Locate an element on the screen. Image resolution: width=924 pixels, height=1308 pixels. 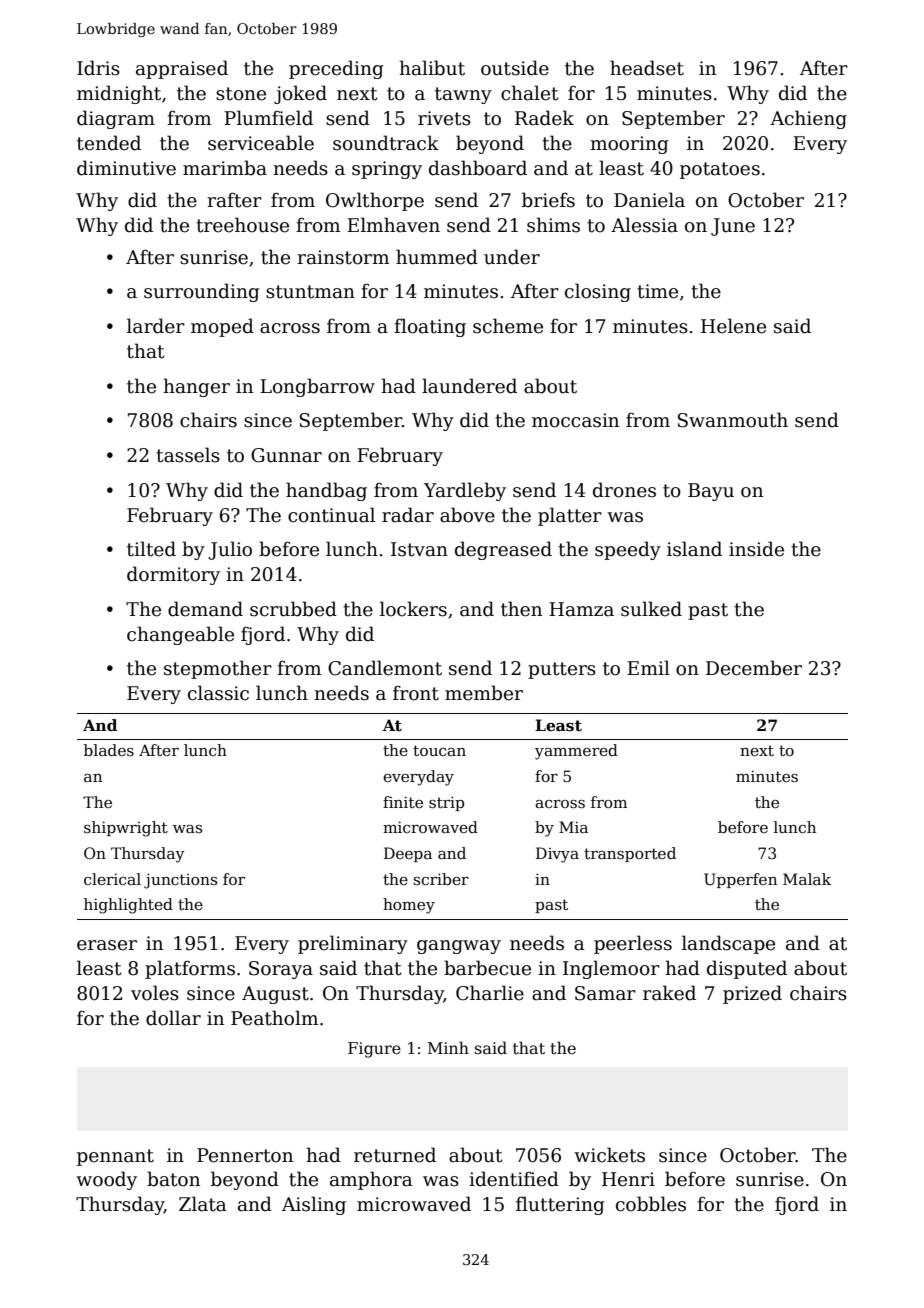
diagram is located at coordinates (116, 119).
